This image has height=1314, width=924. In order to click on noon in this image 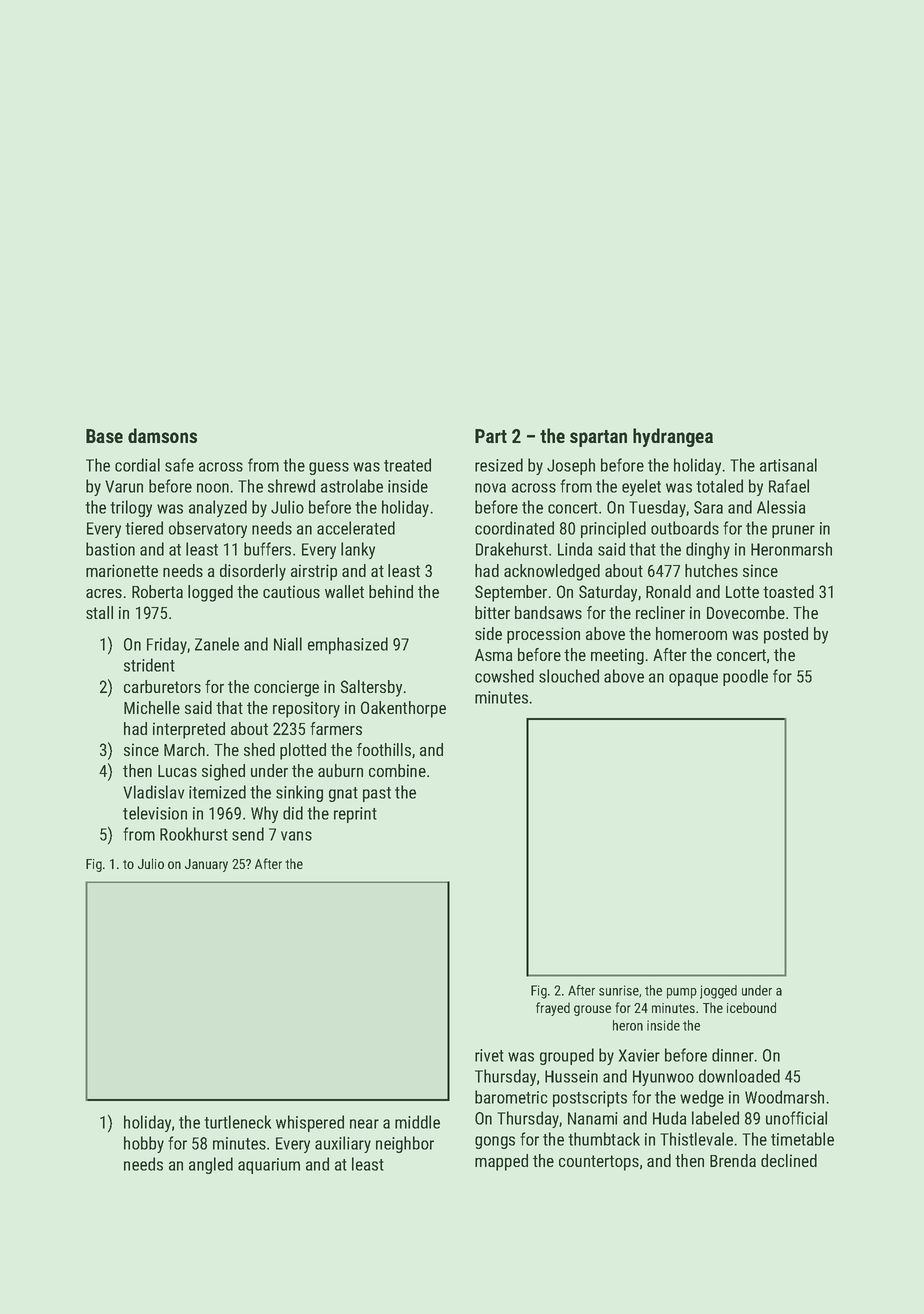, I will do `click(213, 488)`.
